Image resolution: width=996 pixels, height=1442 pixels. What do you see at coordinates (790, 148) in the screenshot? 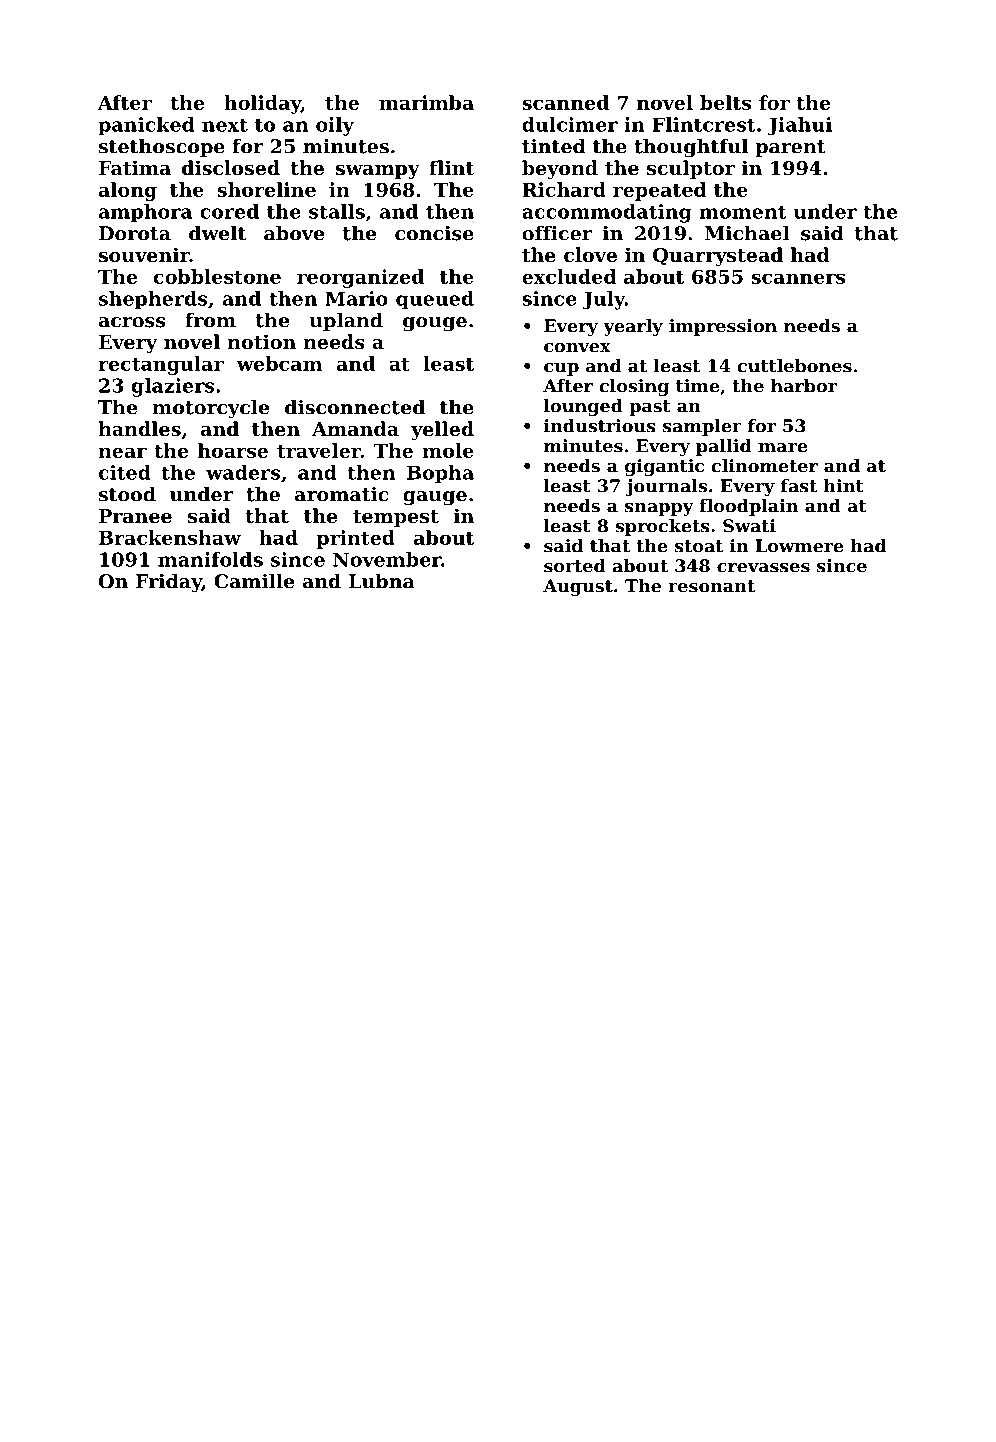
I see `parent` at bounding box center [790, 148].
